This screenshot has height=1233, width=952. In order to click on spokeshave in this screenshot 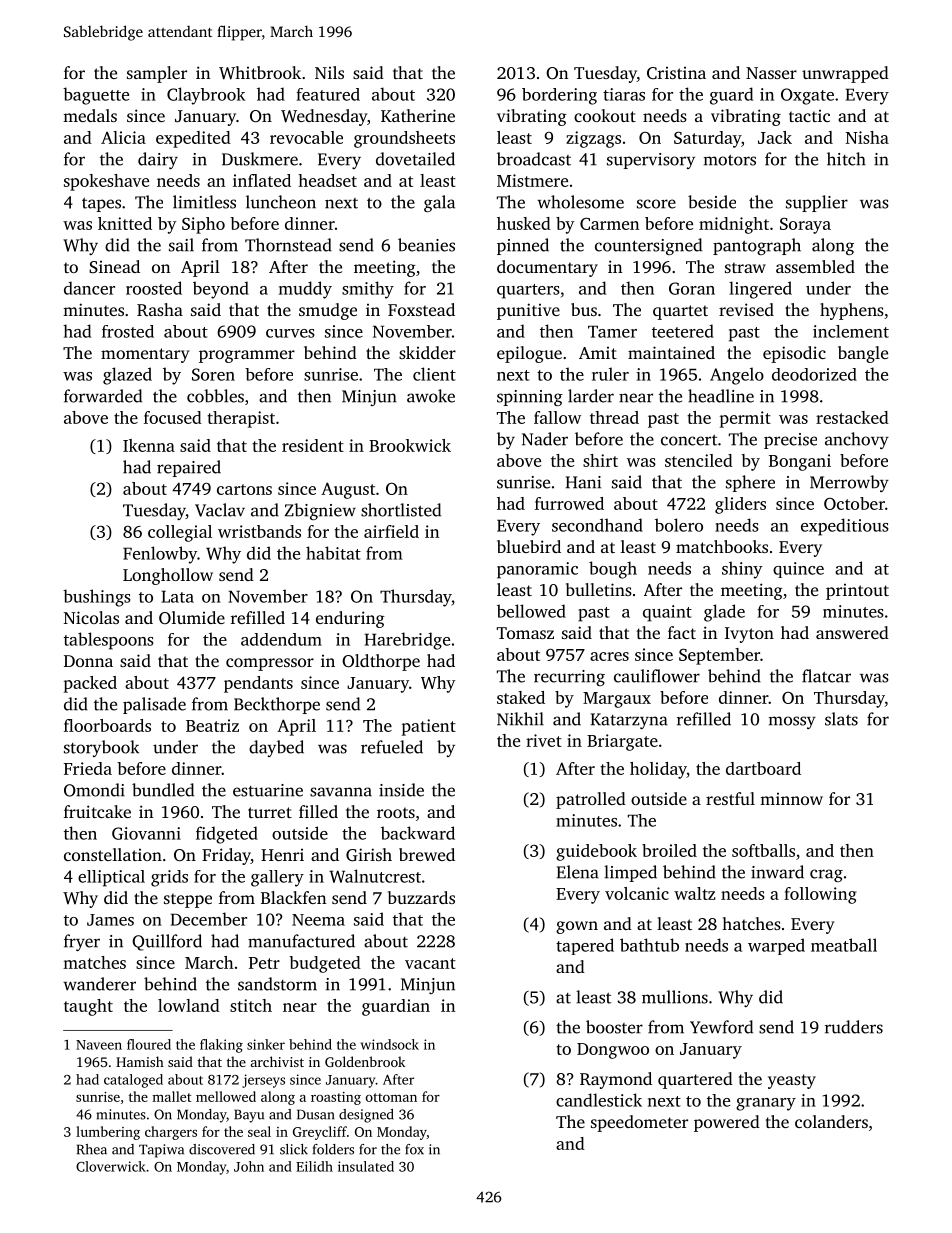, I will do `click(106, 182)`.
